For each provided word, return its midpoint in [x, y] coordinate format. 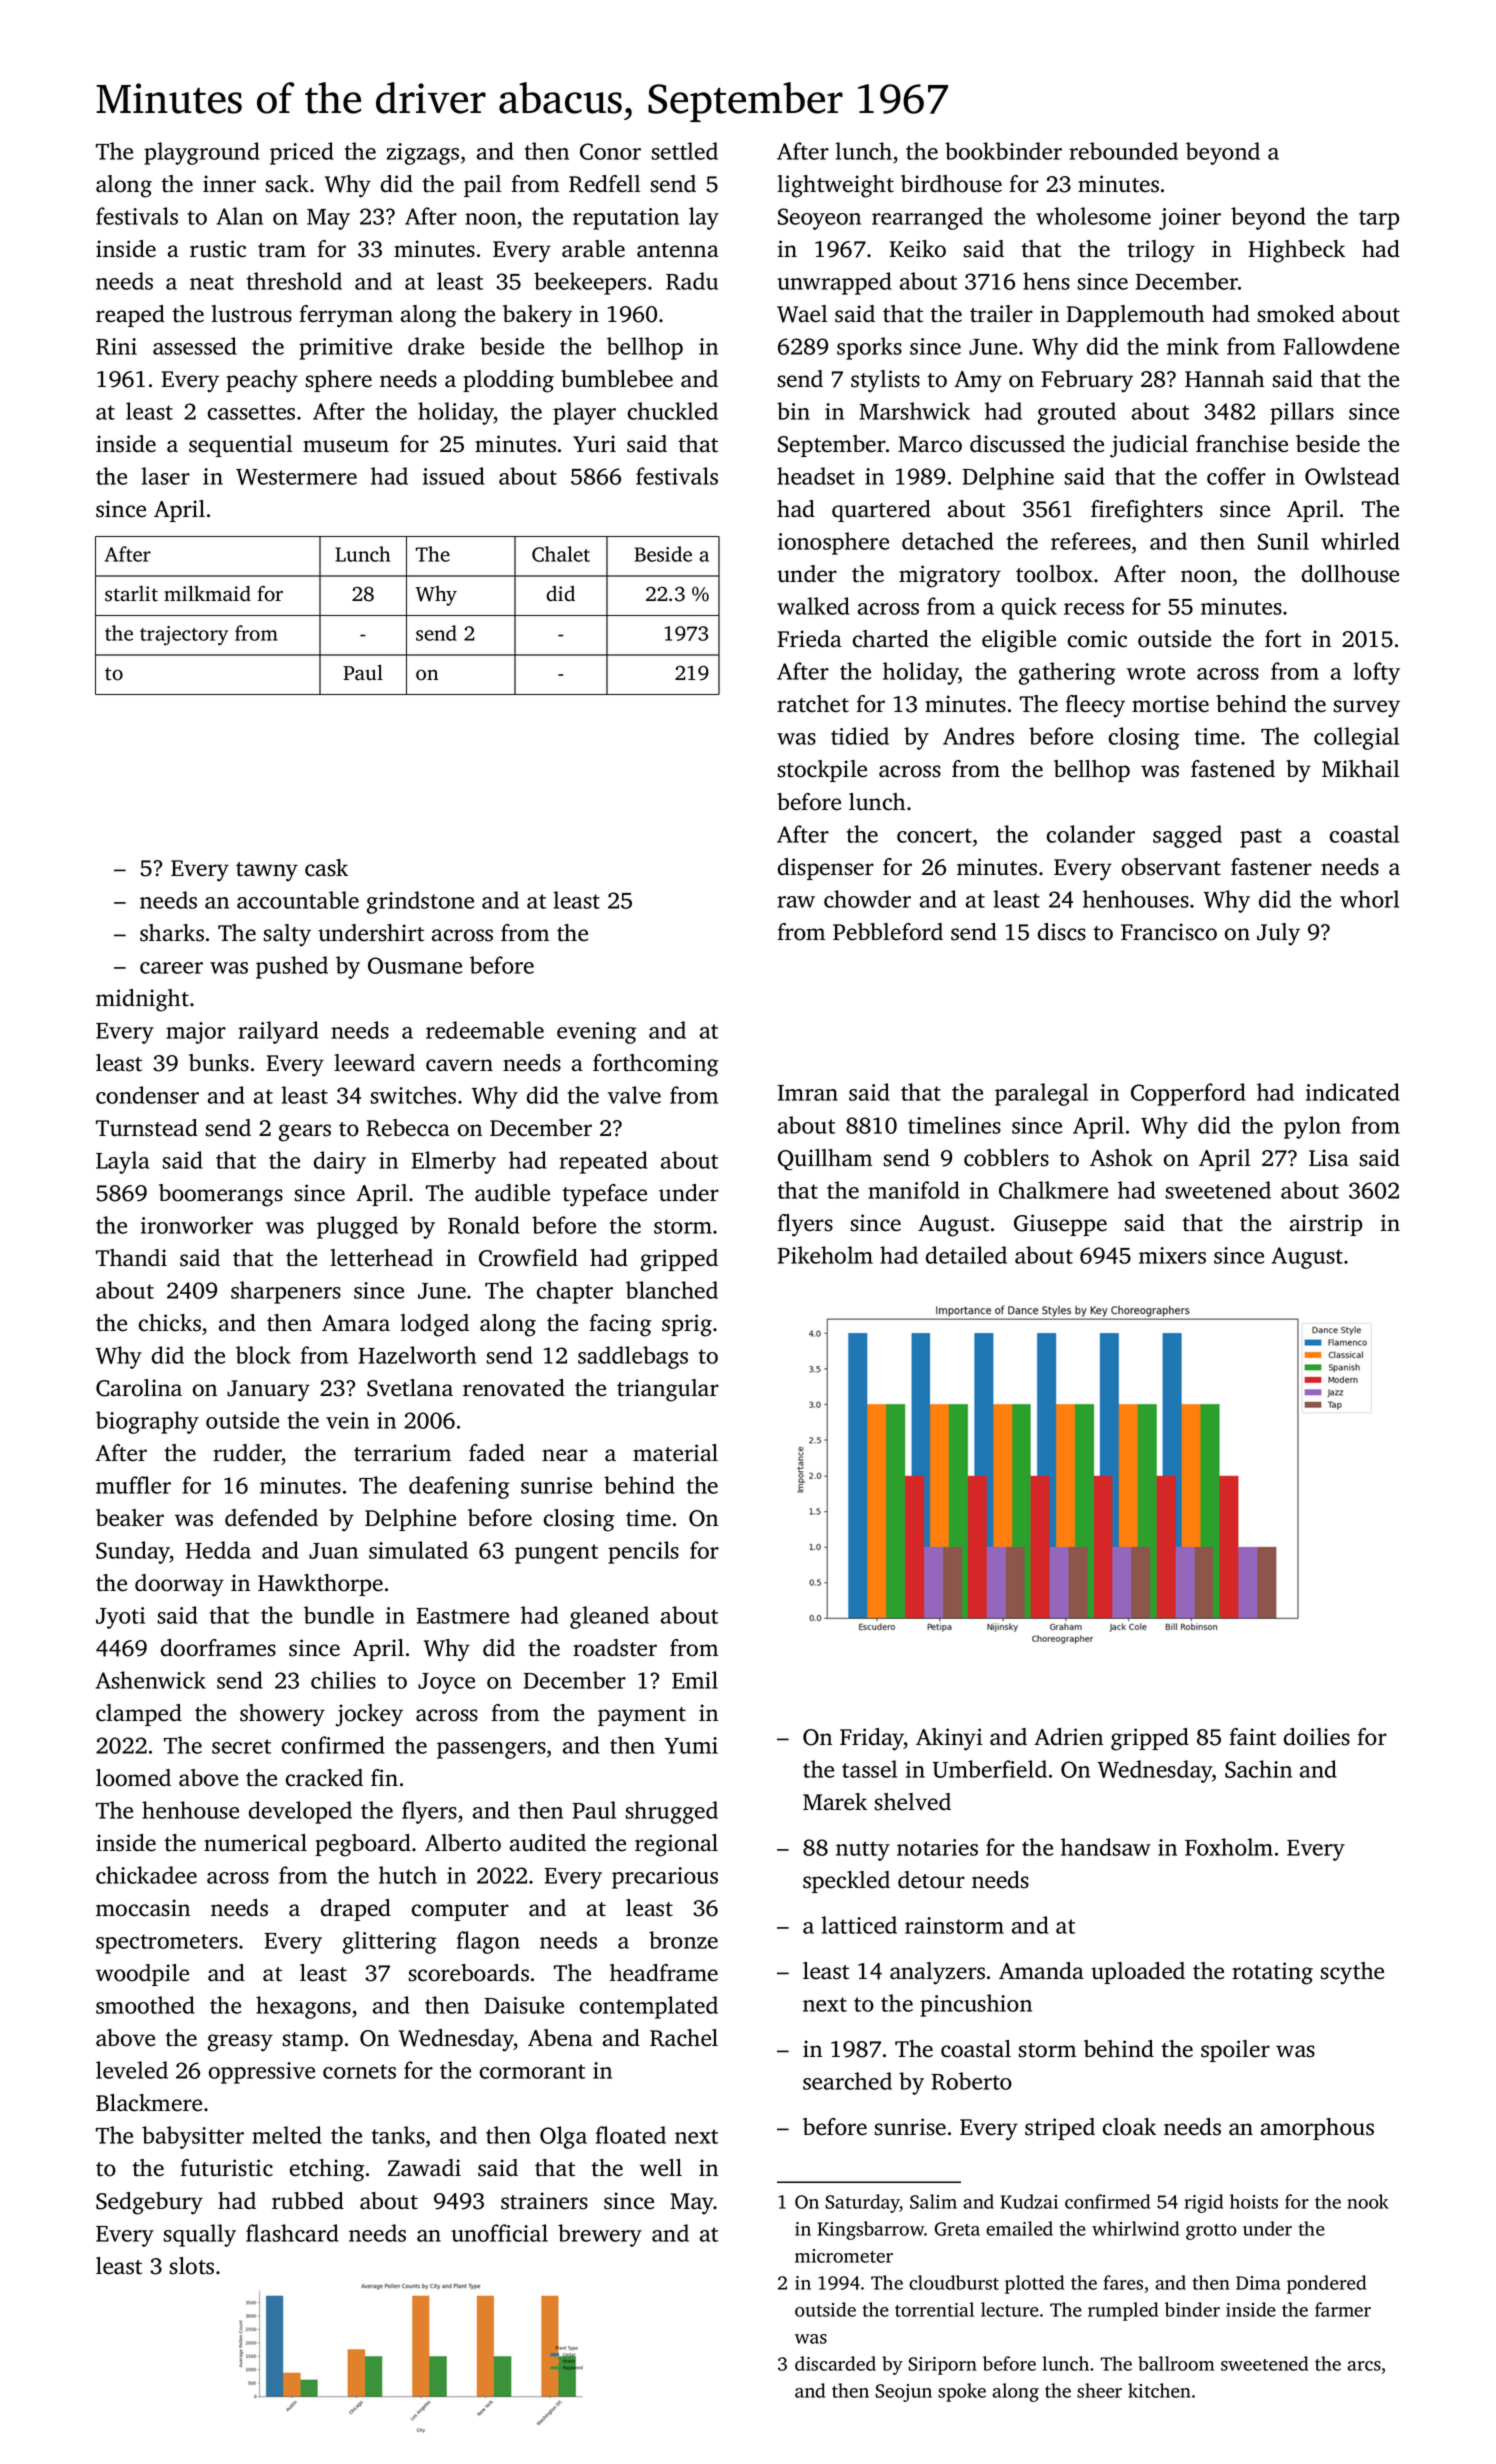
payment [642, 1717]
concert [934, 835]
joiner [1190, 219]
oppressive [262, 2073]
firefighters [1147, 511]
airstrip [1326, 1225]
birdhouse [951, 184]
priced [302, 153]
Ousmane [415, 965]
